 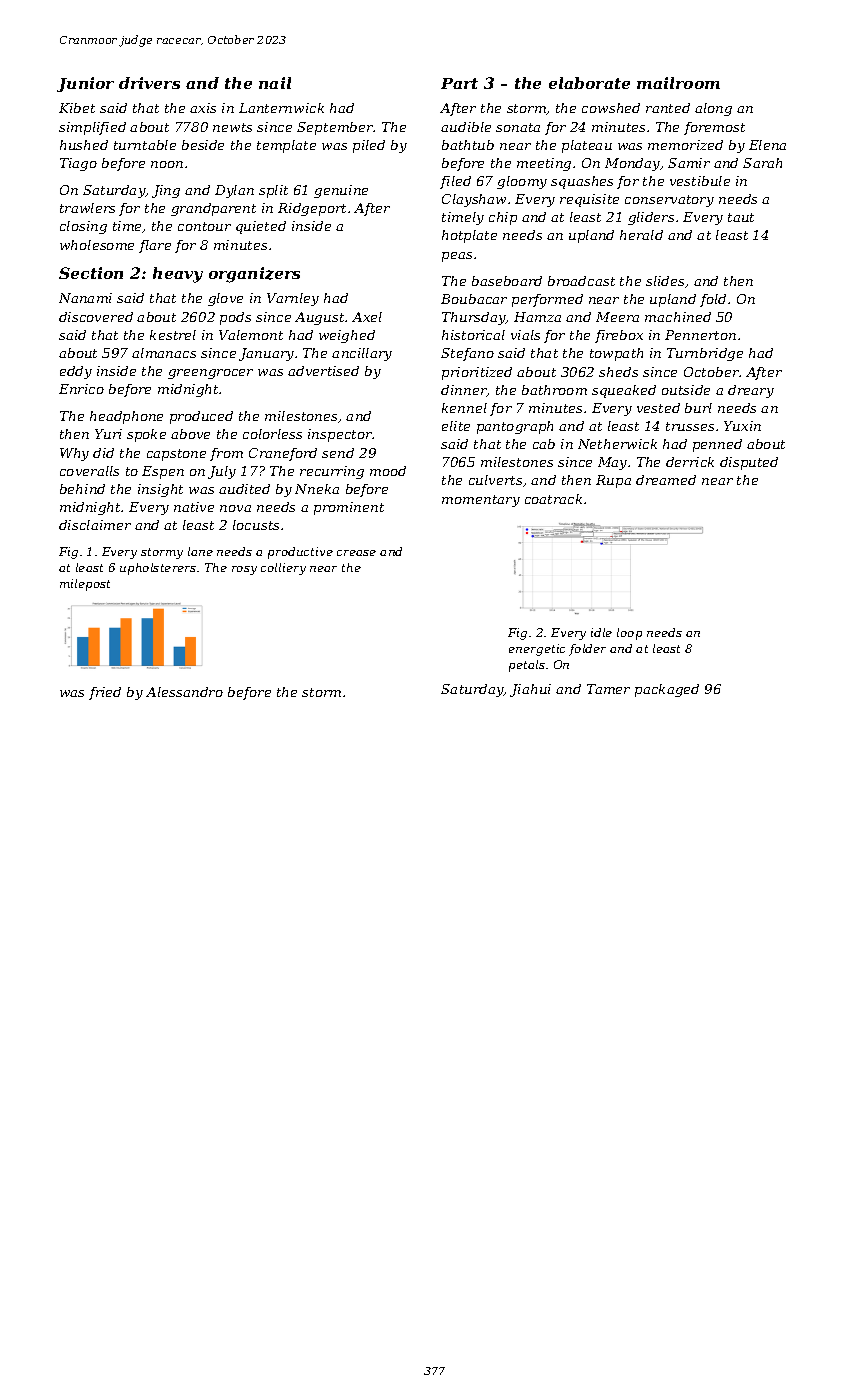 I want to click on dreamed, so click(x=666, y=480).
